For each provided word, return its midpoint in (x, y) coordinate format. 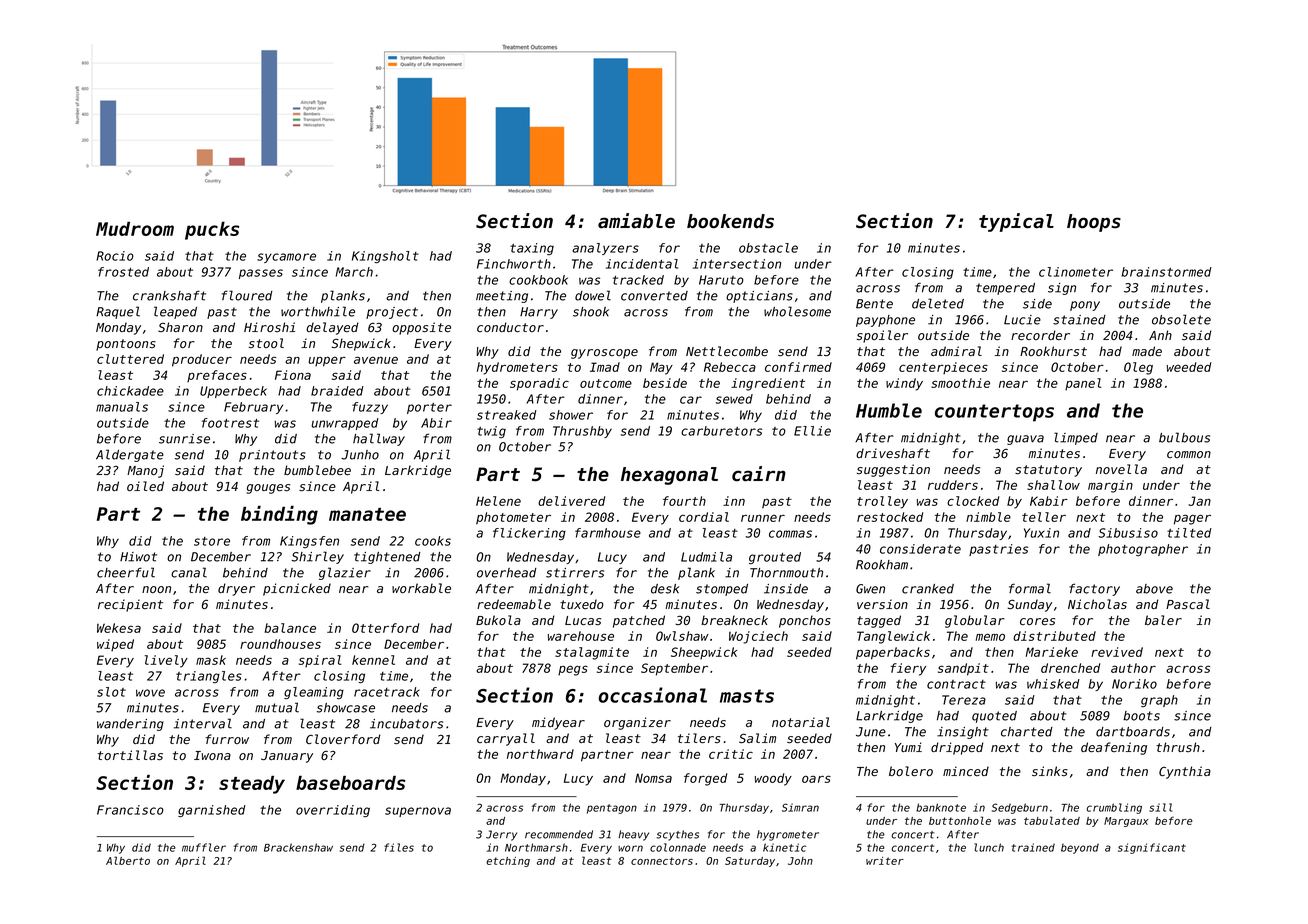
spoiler (882, 336)
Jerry (501, 835)
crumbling (1114, 808)
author (1133, 668)
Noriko (1134, 684)
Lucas (583, 620)
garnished (212, 811)
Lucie (1022, 320)
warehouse (581, 636)
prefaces (217, 376)
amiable (636, 221)
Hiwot (138, 557)
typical (1016, 222)
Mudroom (135, 229)
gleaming (314, 693)
